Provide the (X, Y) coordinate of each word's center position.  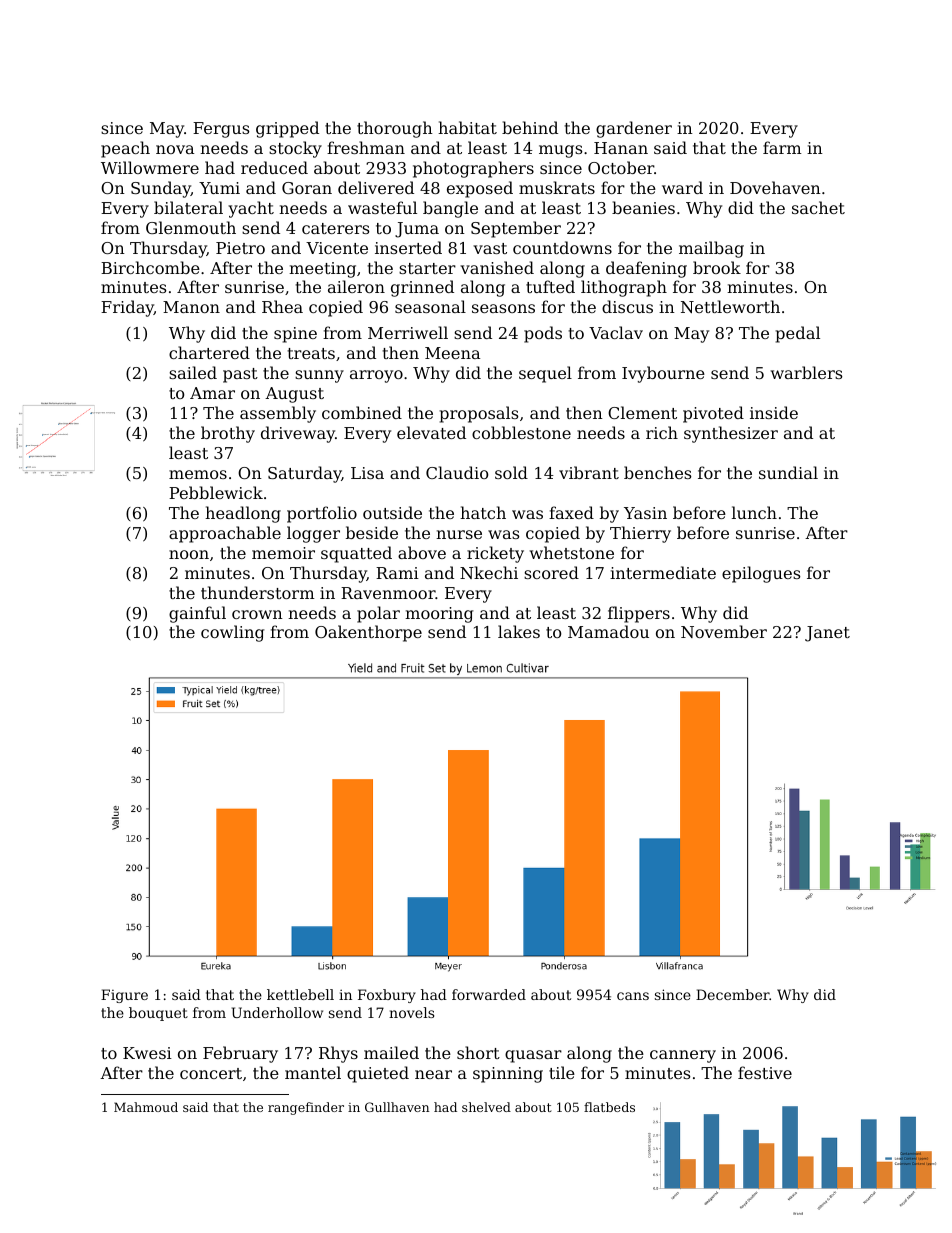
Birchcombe (150, 267)
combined (362, 412)
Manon (191, 307)
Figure (124, 996)
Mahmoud (146, 1107)
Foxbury (387, 996)
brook (717, 267)
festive (765, 1072)
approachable (225, 534)
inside (774, 412)
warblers (806, 372)
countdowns (562, 247)
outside (392, 512)
